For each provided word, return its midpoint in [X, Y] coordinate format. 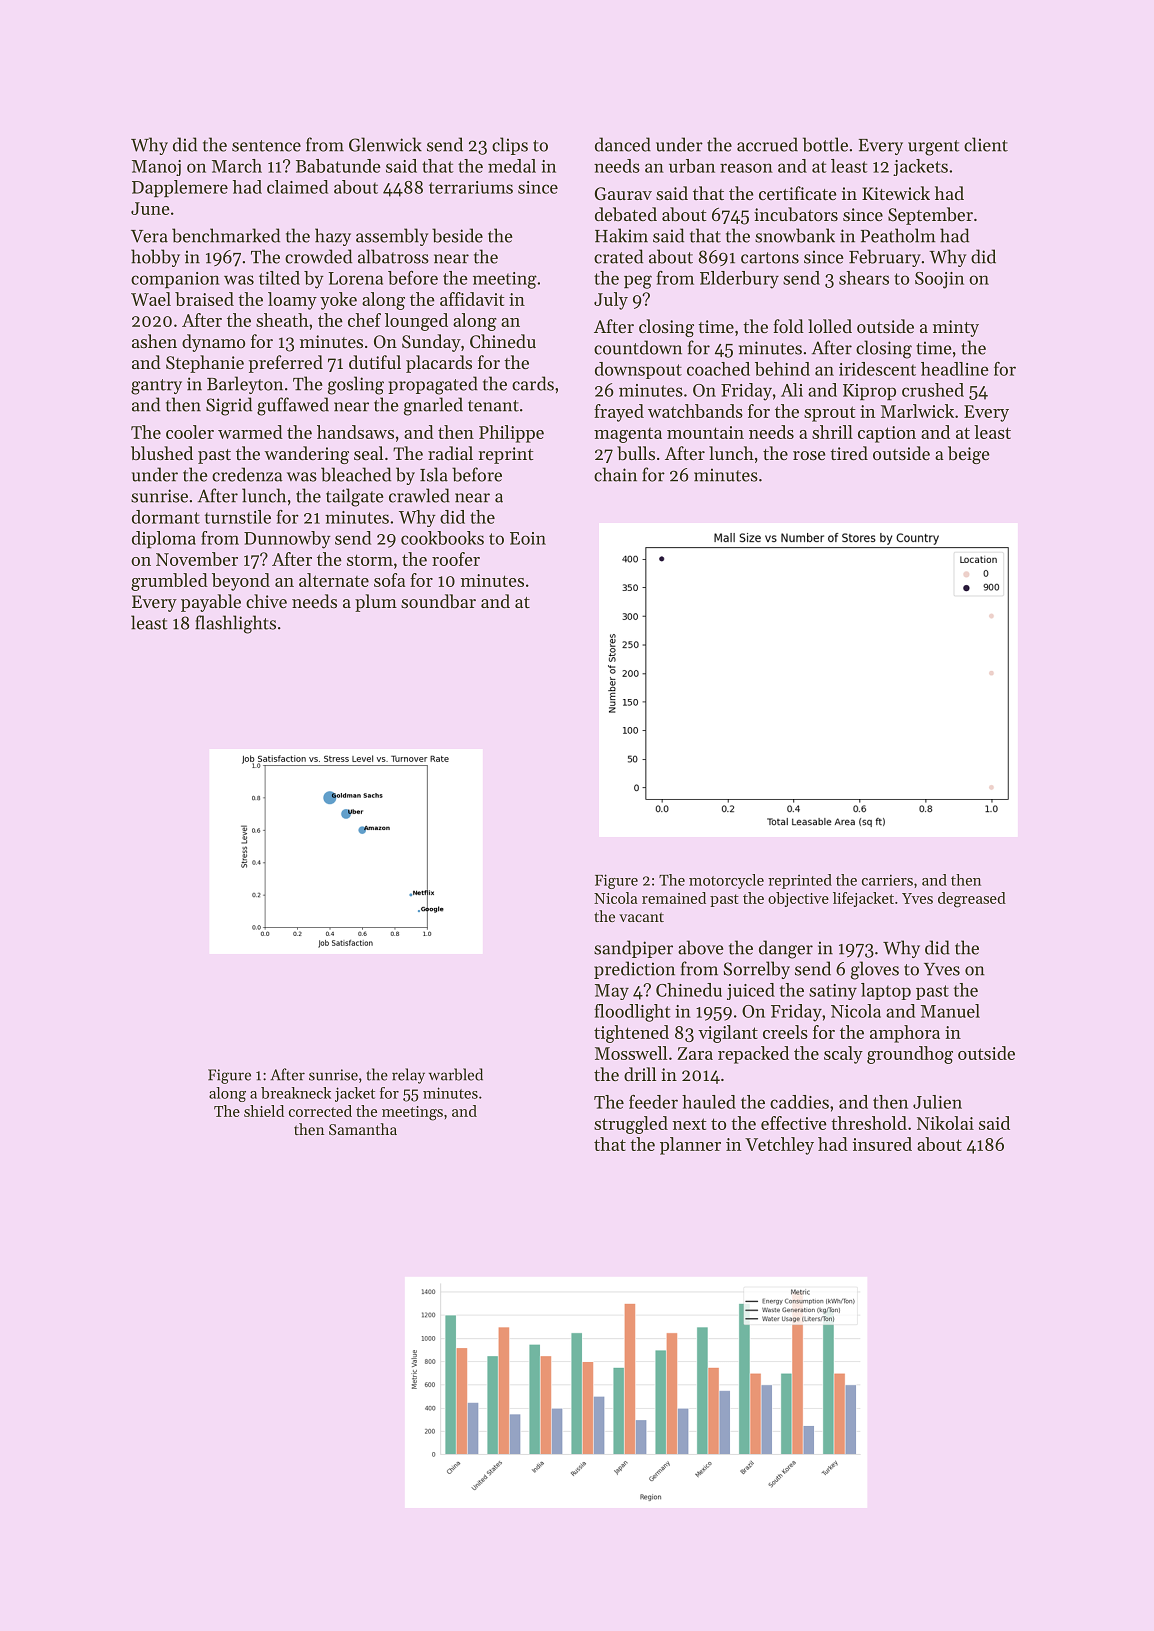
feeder [653, 1102]
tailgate [355, 497]
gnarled [433, 406]
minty [956, 328]
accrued [767, 144]
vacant [641, 917]
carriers [887, 880]
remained [674, 898]
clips [510, 146]
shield [264, 1111]
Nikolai [945, 1123]
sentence [266, 146]
